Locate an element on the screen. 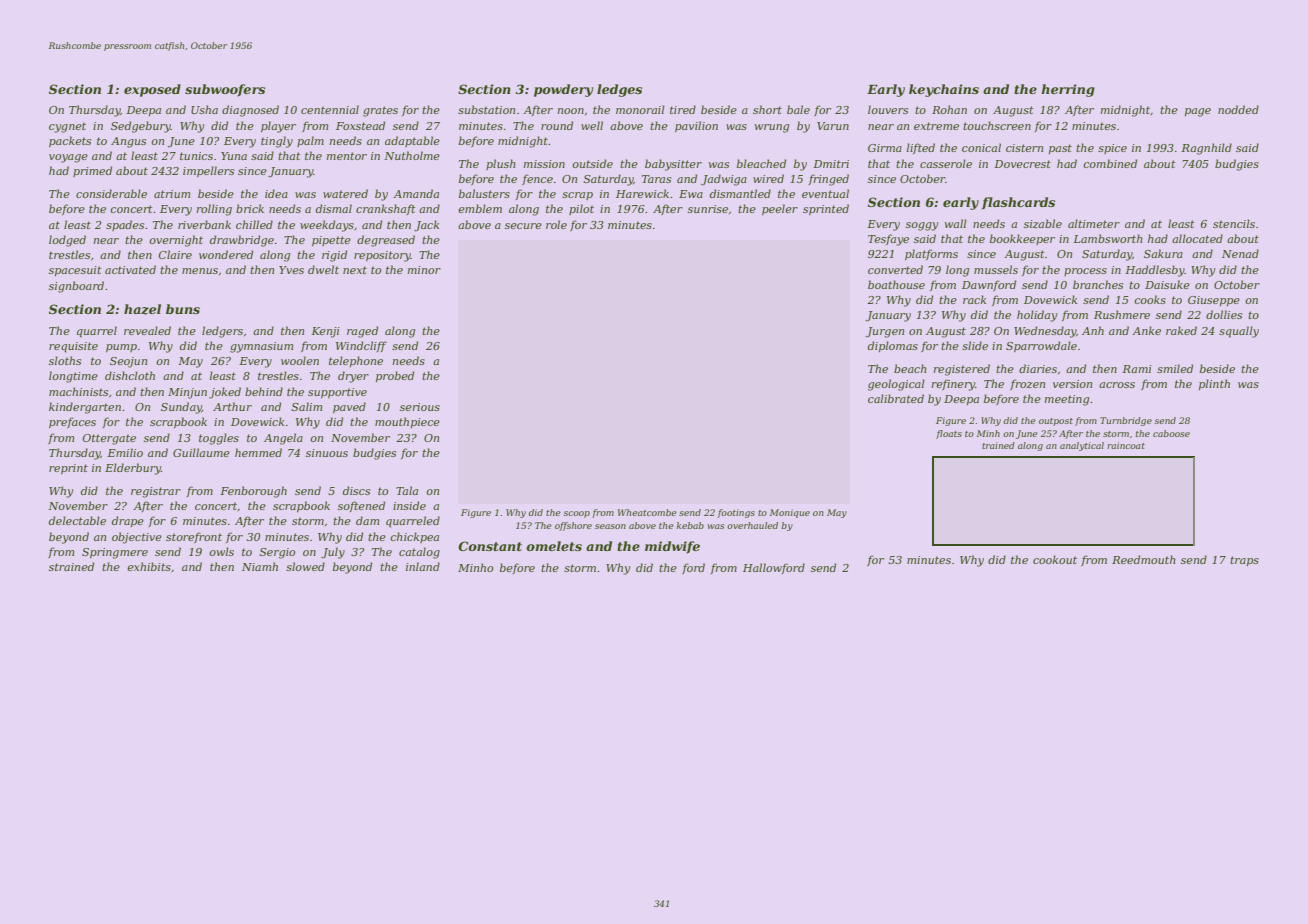  nodded is located at coordinates (1238, 109).
